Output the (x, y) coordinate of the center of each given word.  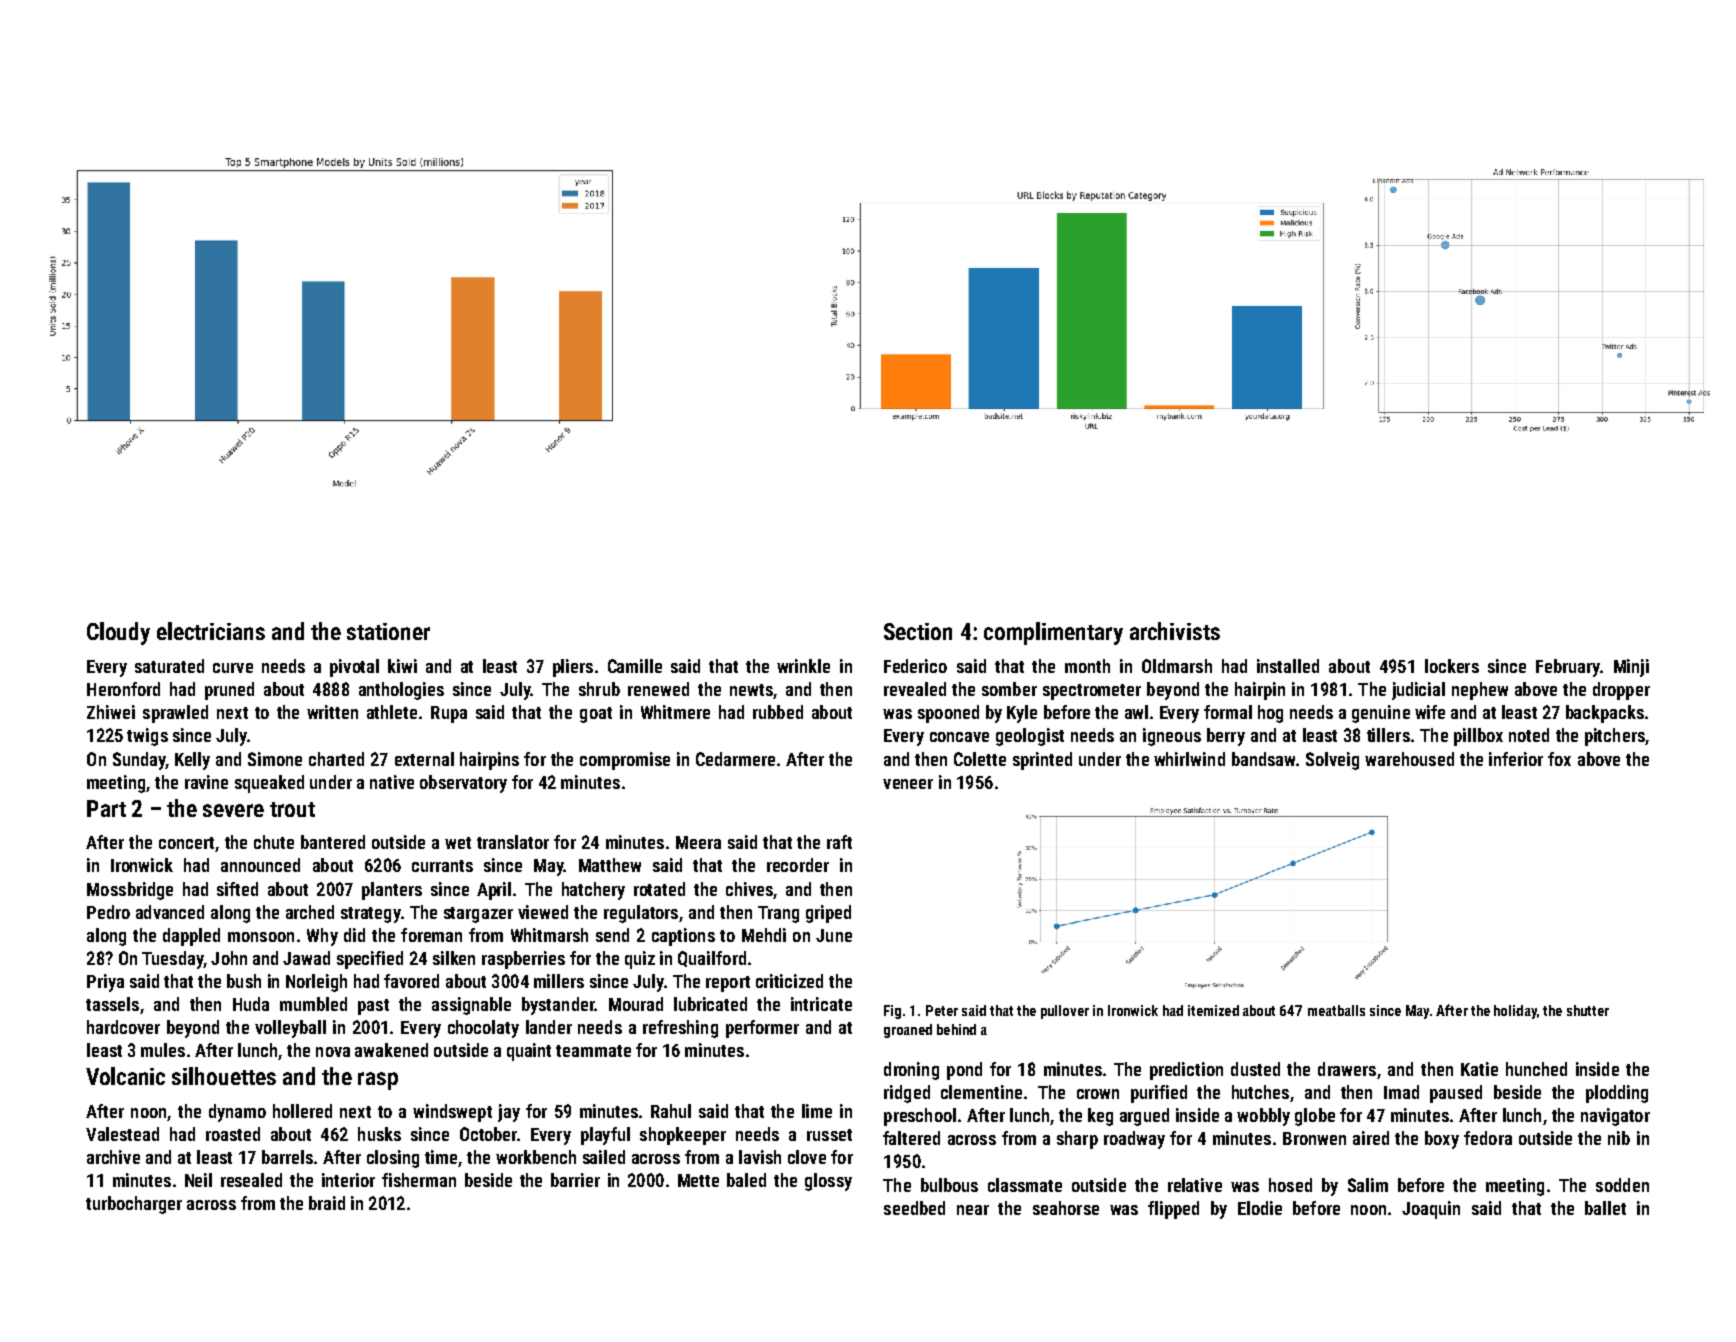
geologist (1030, 737)
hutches (1260, 1092)
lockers (1452, 666)
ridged (907, 1094)
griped (828, 914)
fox (1559, 759)
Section (918, 631)
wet (458, 843)
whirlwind (1189, 759)
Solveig (1332, 761)
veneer (908, 784)
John (229, 958)
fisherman (419, 1180)
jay (509, 1113)
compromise (625, 761)
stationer (388, 631)
